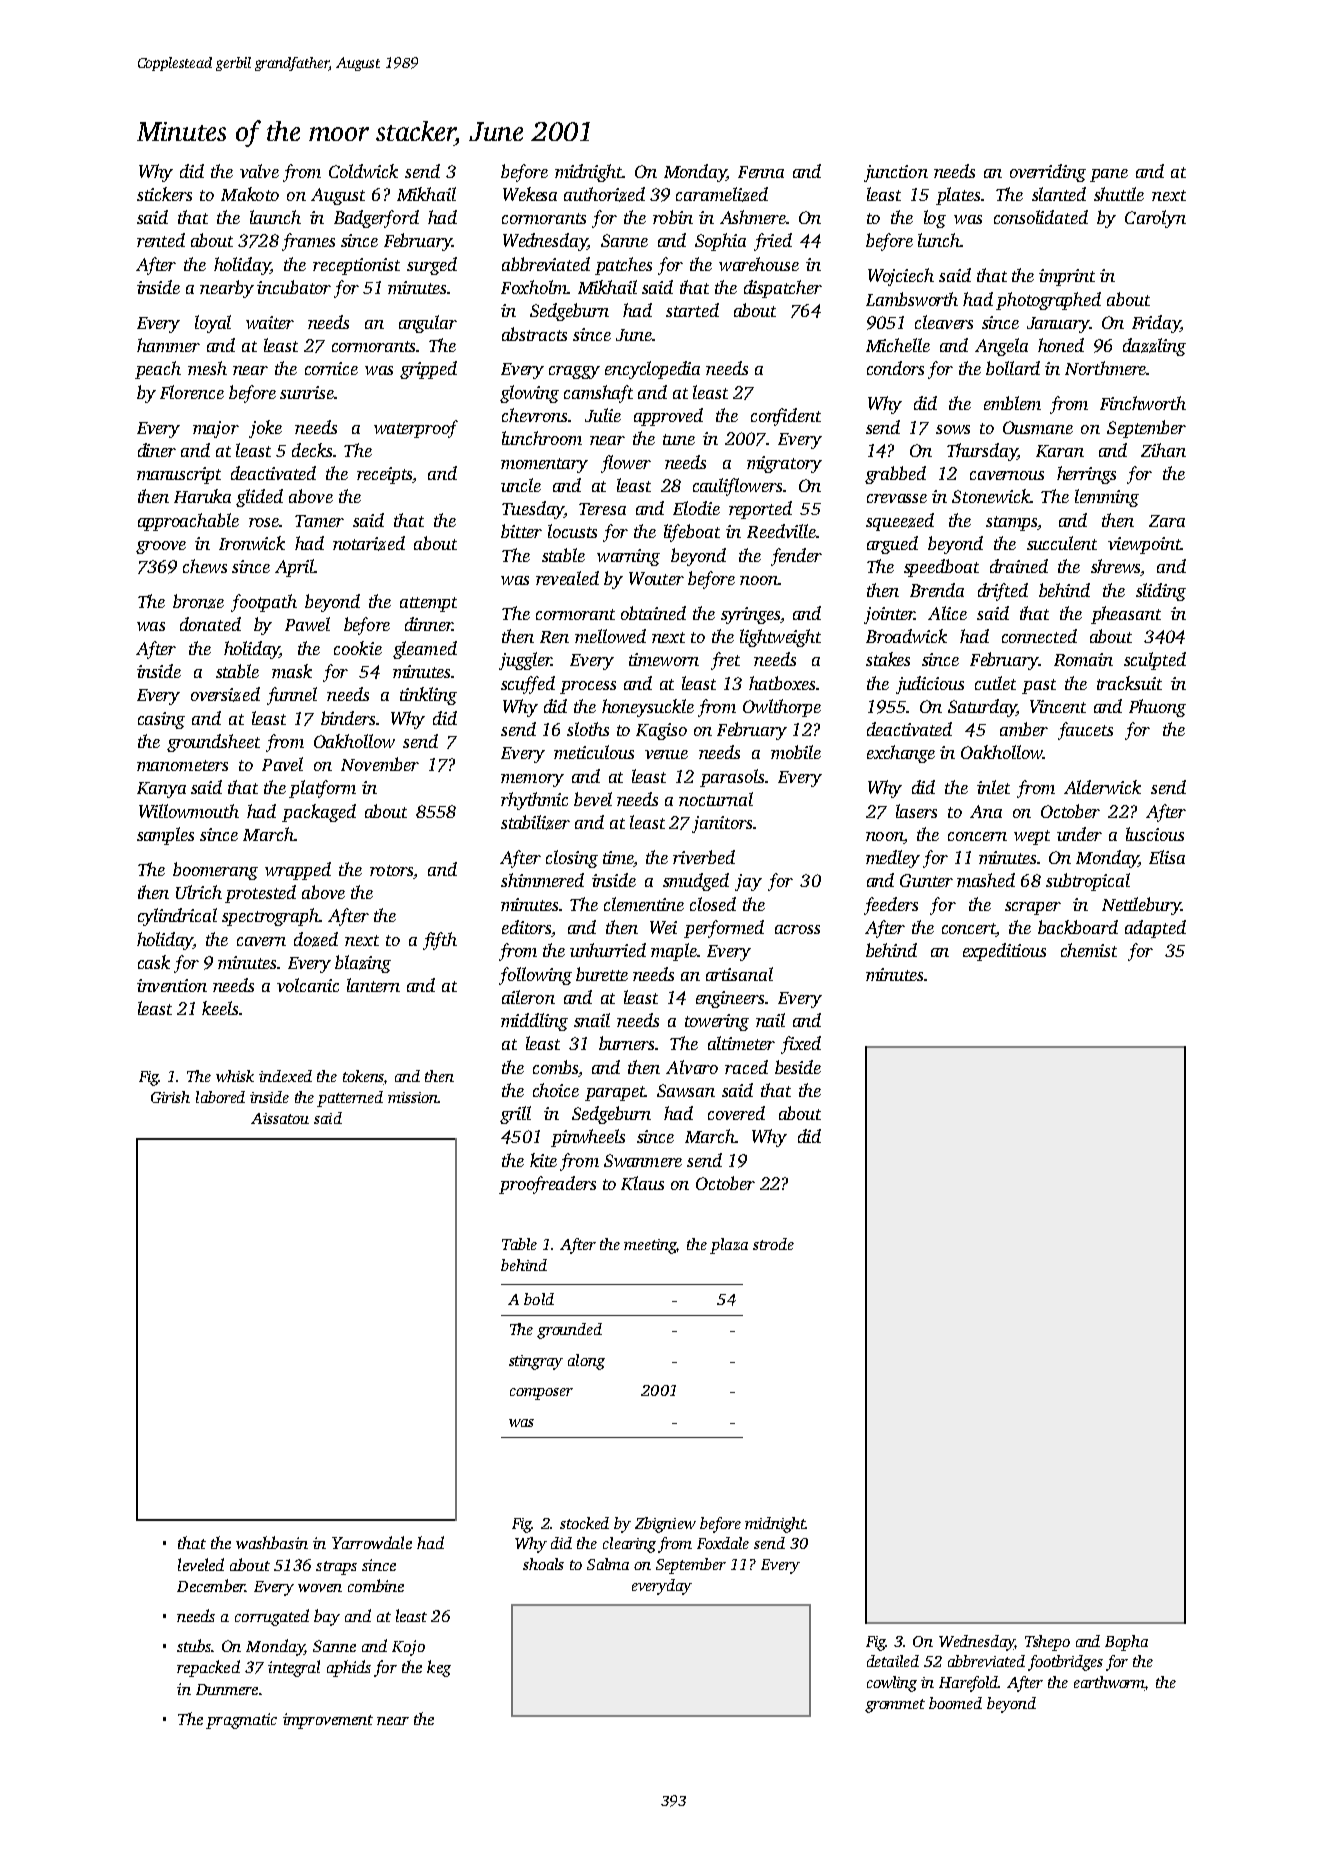 Image resolution: width=1322 pixels, height=1870 pixels. Describe the element at coordinates (895, 1706) in the document. I see `grommet` at that location.
